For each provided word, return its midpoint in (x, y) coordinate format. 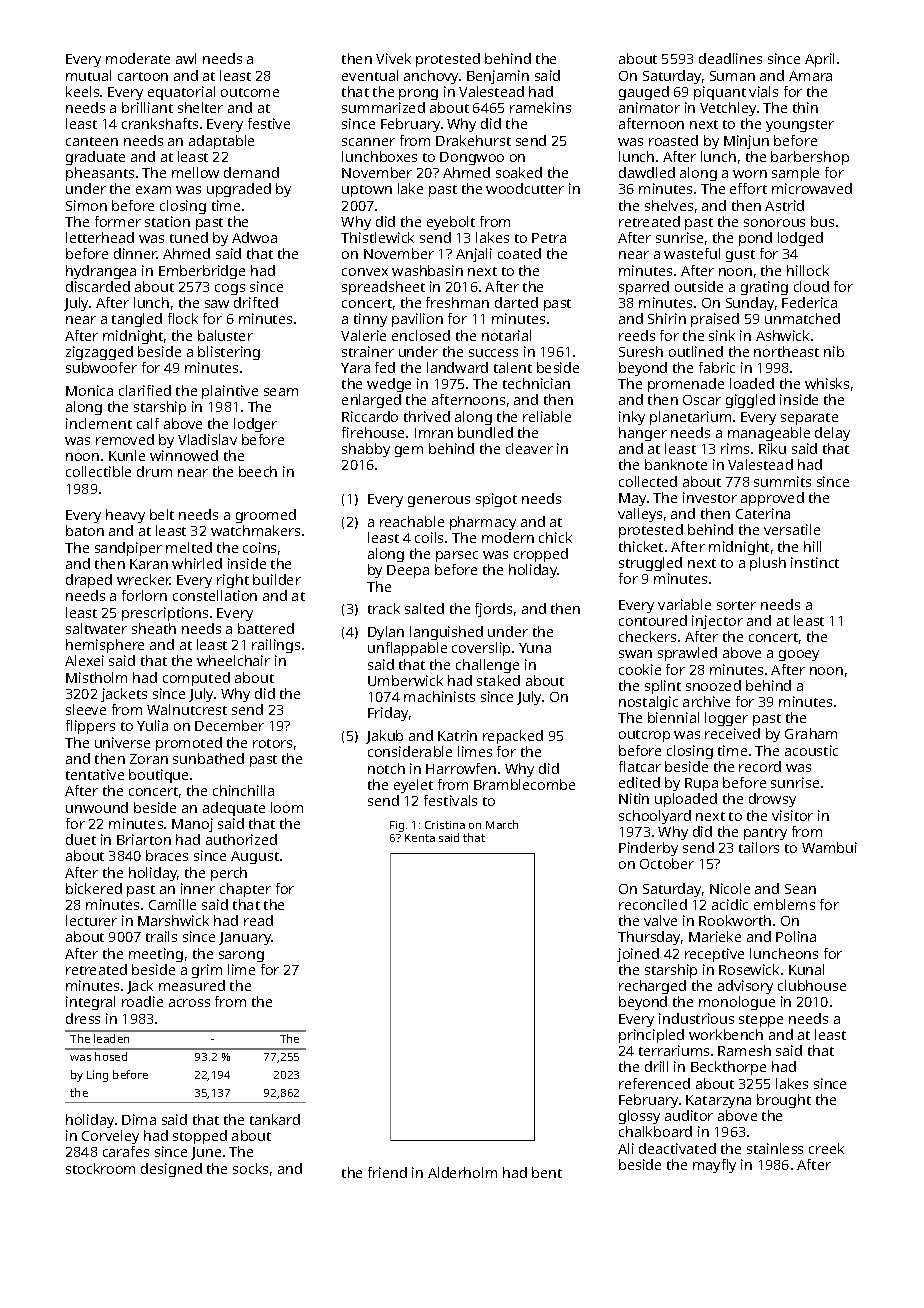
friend (387, 1172)
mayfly (714, 1166)
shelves (669, 205)
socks (250, 1168)
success (493, 353)
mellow (195, 172)
